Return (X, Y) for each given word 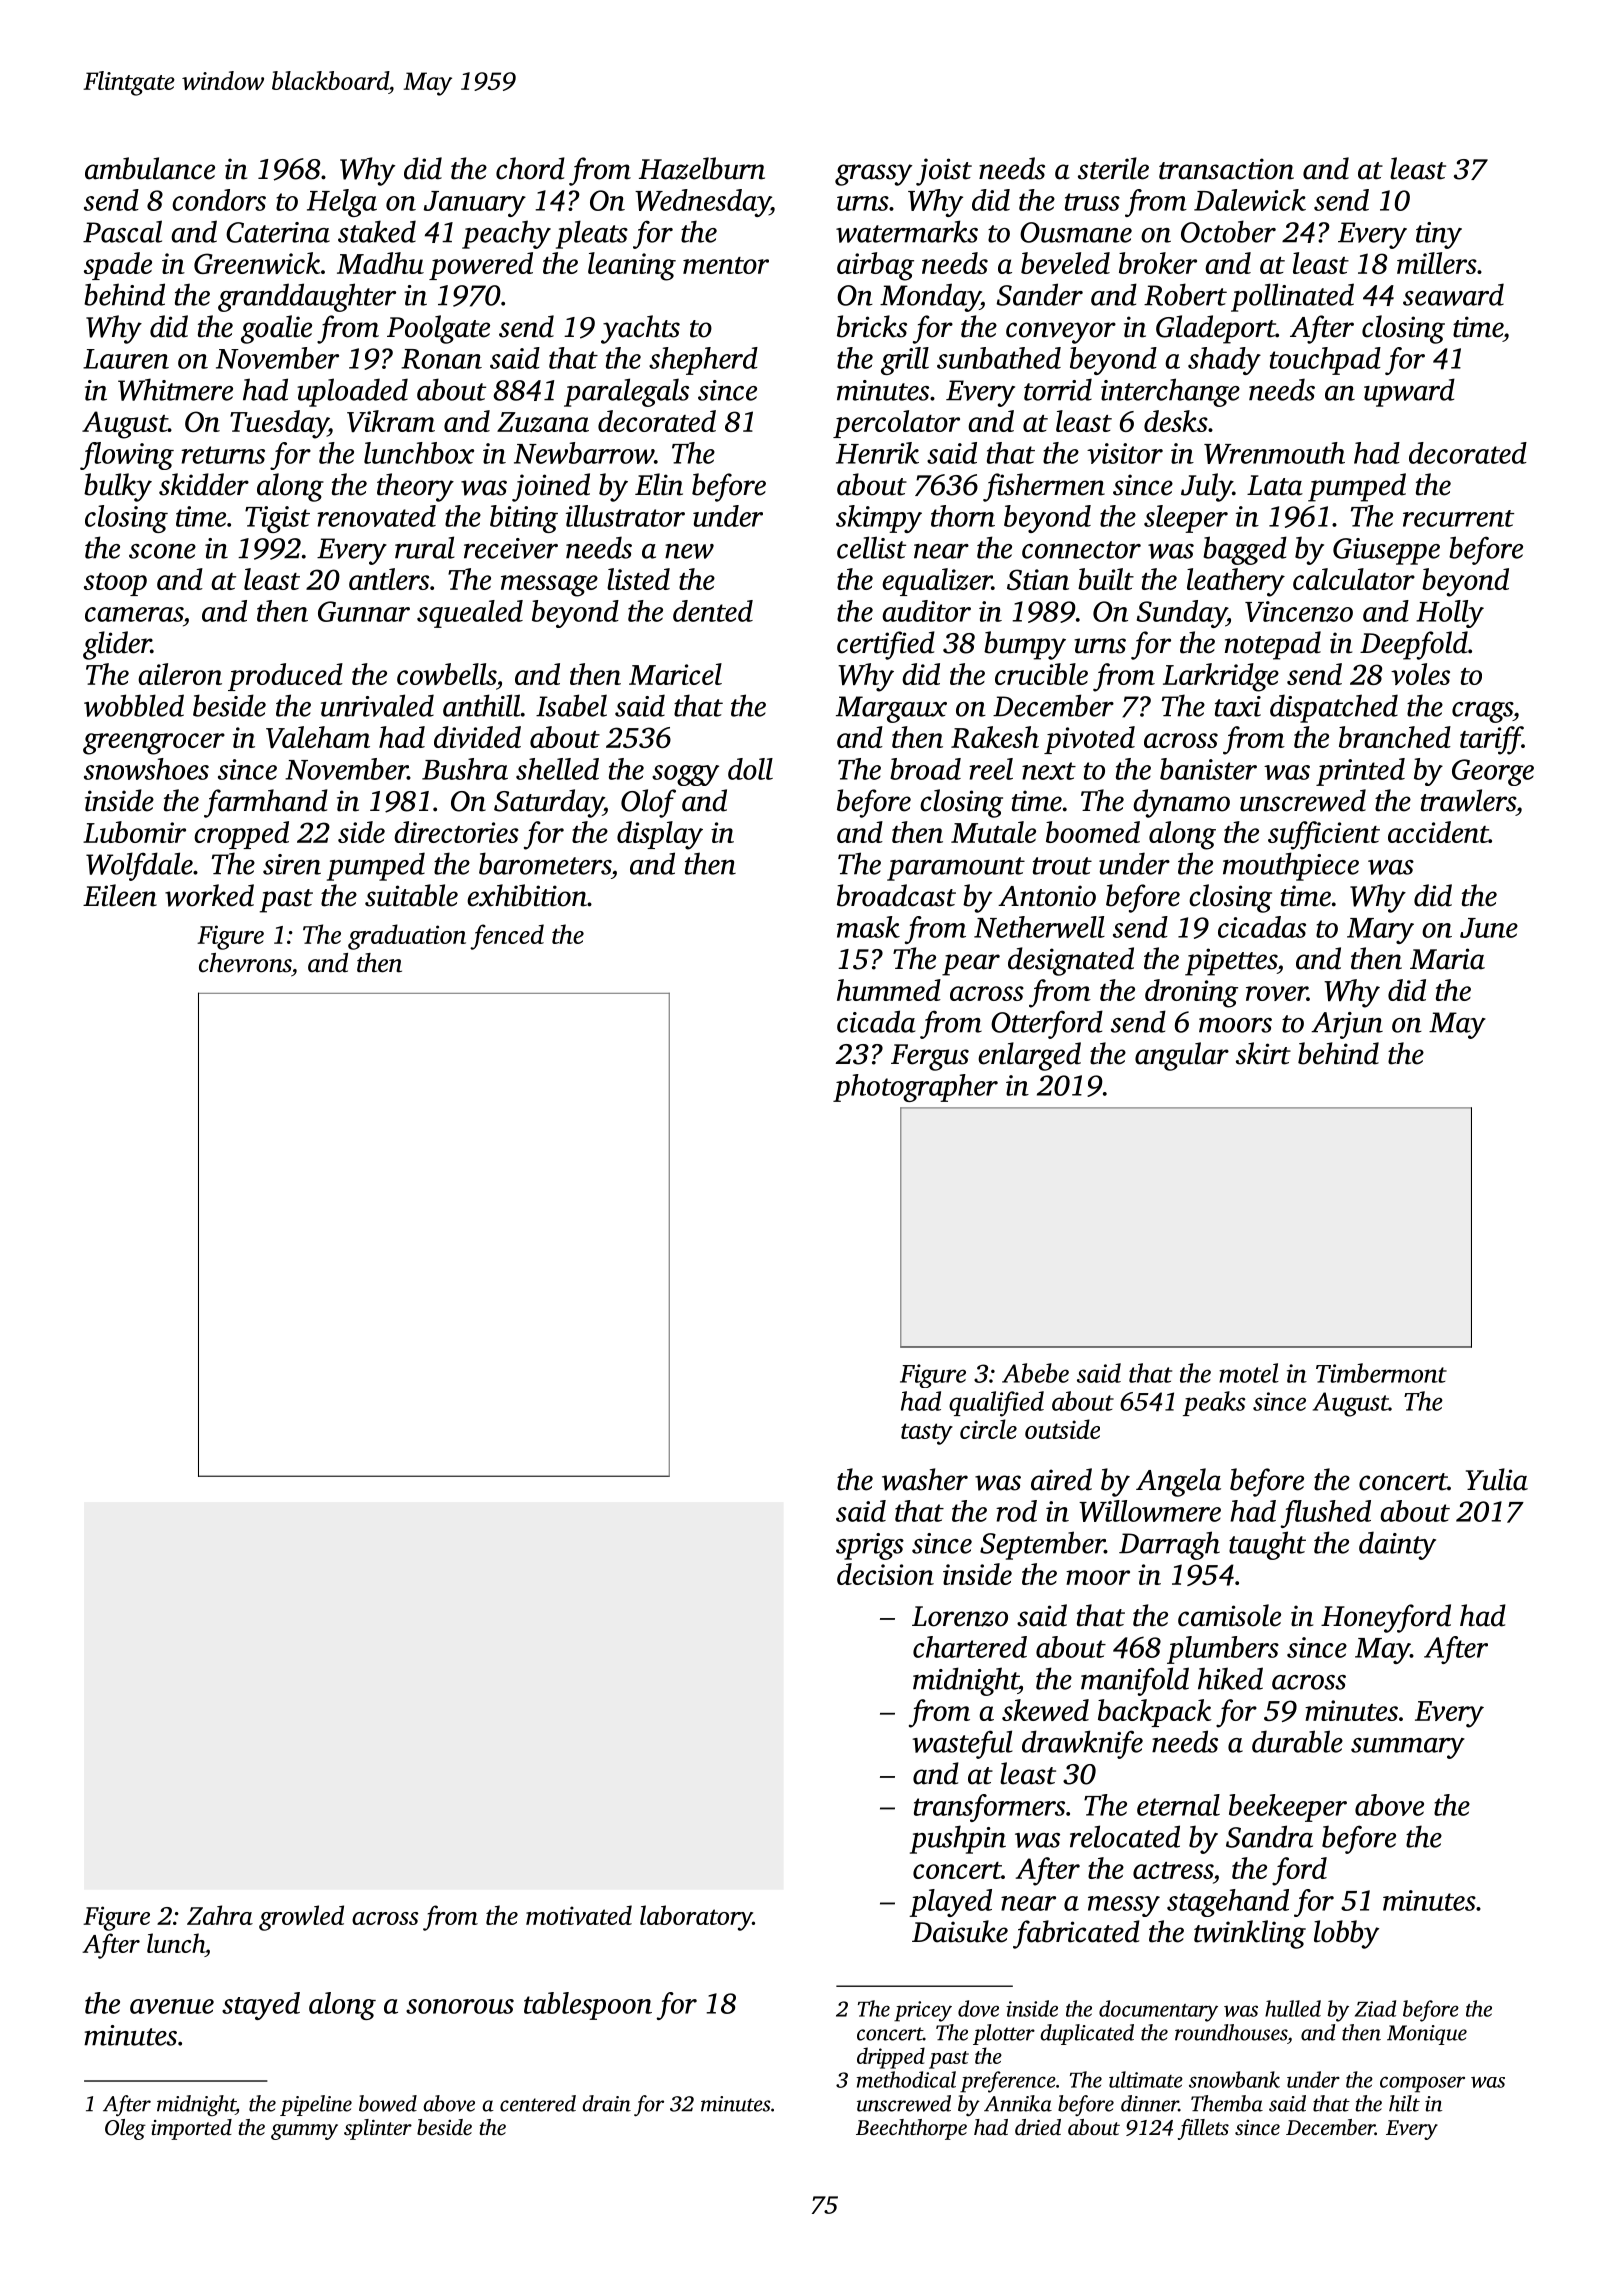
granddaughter (307, 297)
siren (292, 864)
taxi (1238, 706)
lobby (1346, 1934)
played (950, 1903)
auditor (926, 611)
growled (301, 1918)
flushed (1326, 1514)
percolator (896, 424)
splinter (378, 2129)
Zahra (220, 1915)
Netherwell (1039, 927)
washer (925, 1479)
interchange (1170, 392)
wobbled (134, 705)
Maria (1447, 959)
